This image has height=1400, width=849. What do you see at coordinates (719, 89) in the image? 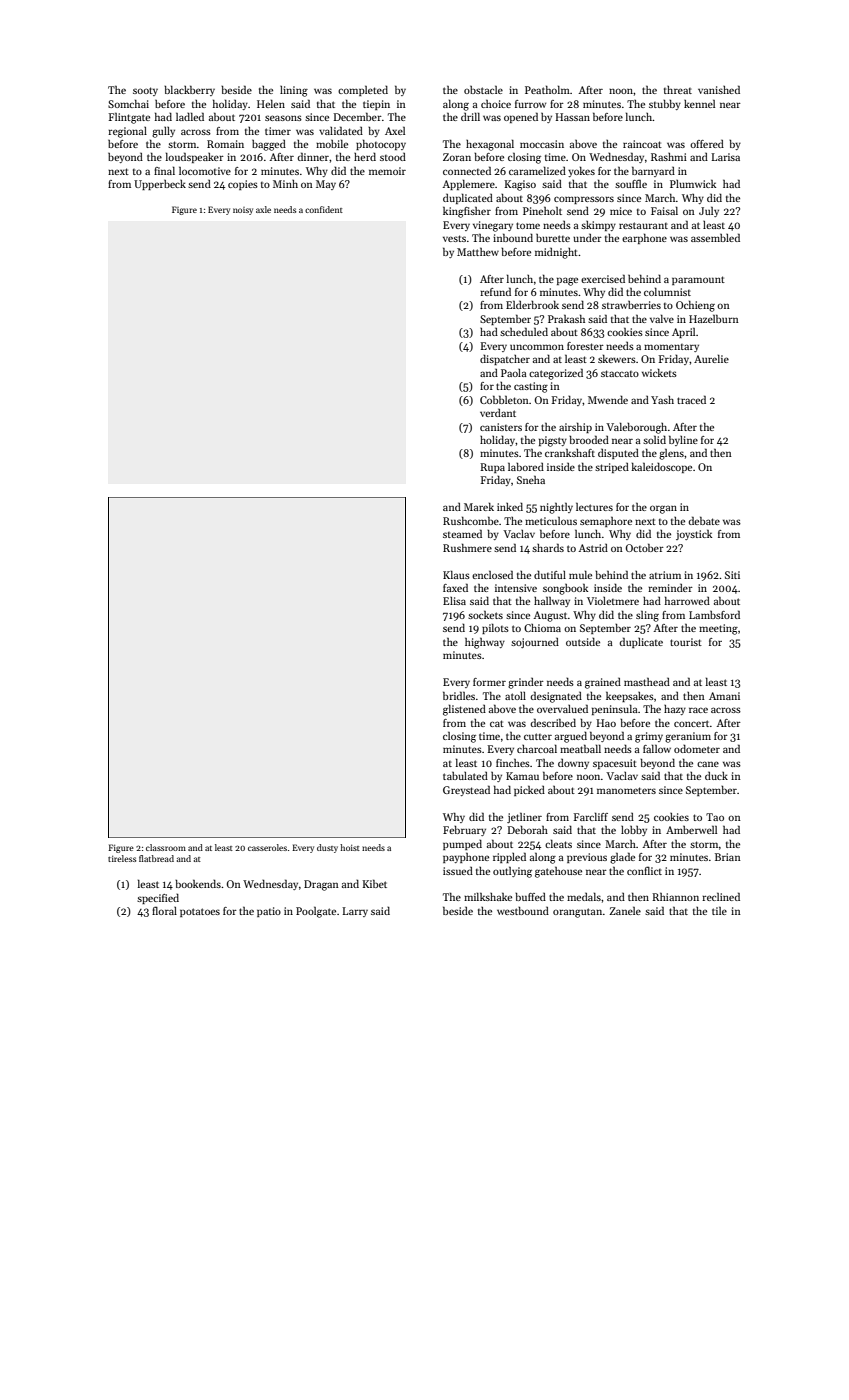
I see `vanished` at bounding box center [719, 89].
